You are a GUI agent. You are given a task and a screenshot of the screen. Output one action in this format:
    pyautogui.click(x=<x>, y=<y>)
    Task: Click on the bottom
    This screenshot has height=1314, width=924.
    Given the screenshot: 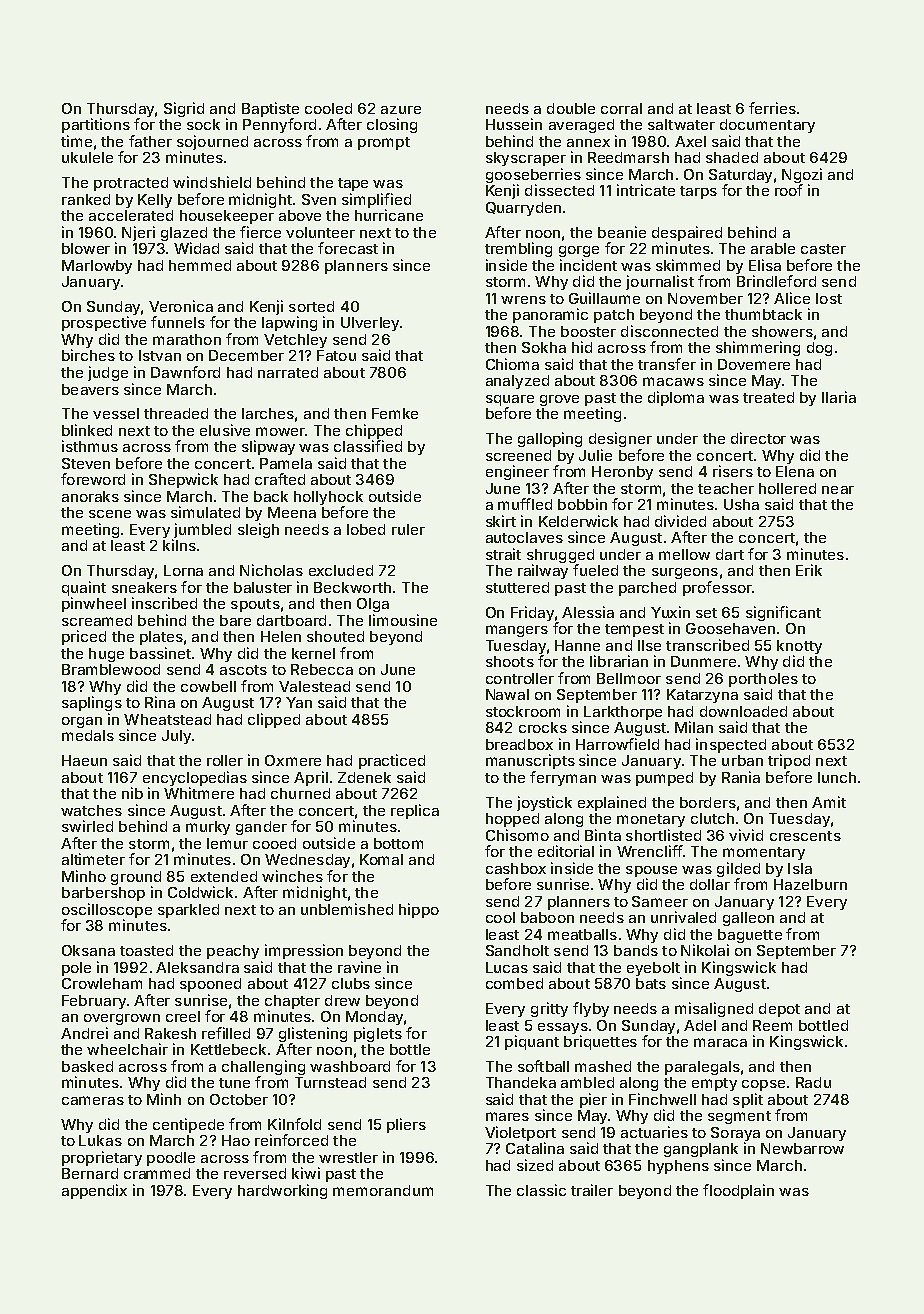 What is the action you would take?
    pyautogui.click(x=398, y=843)
